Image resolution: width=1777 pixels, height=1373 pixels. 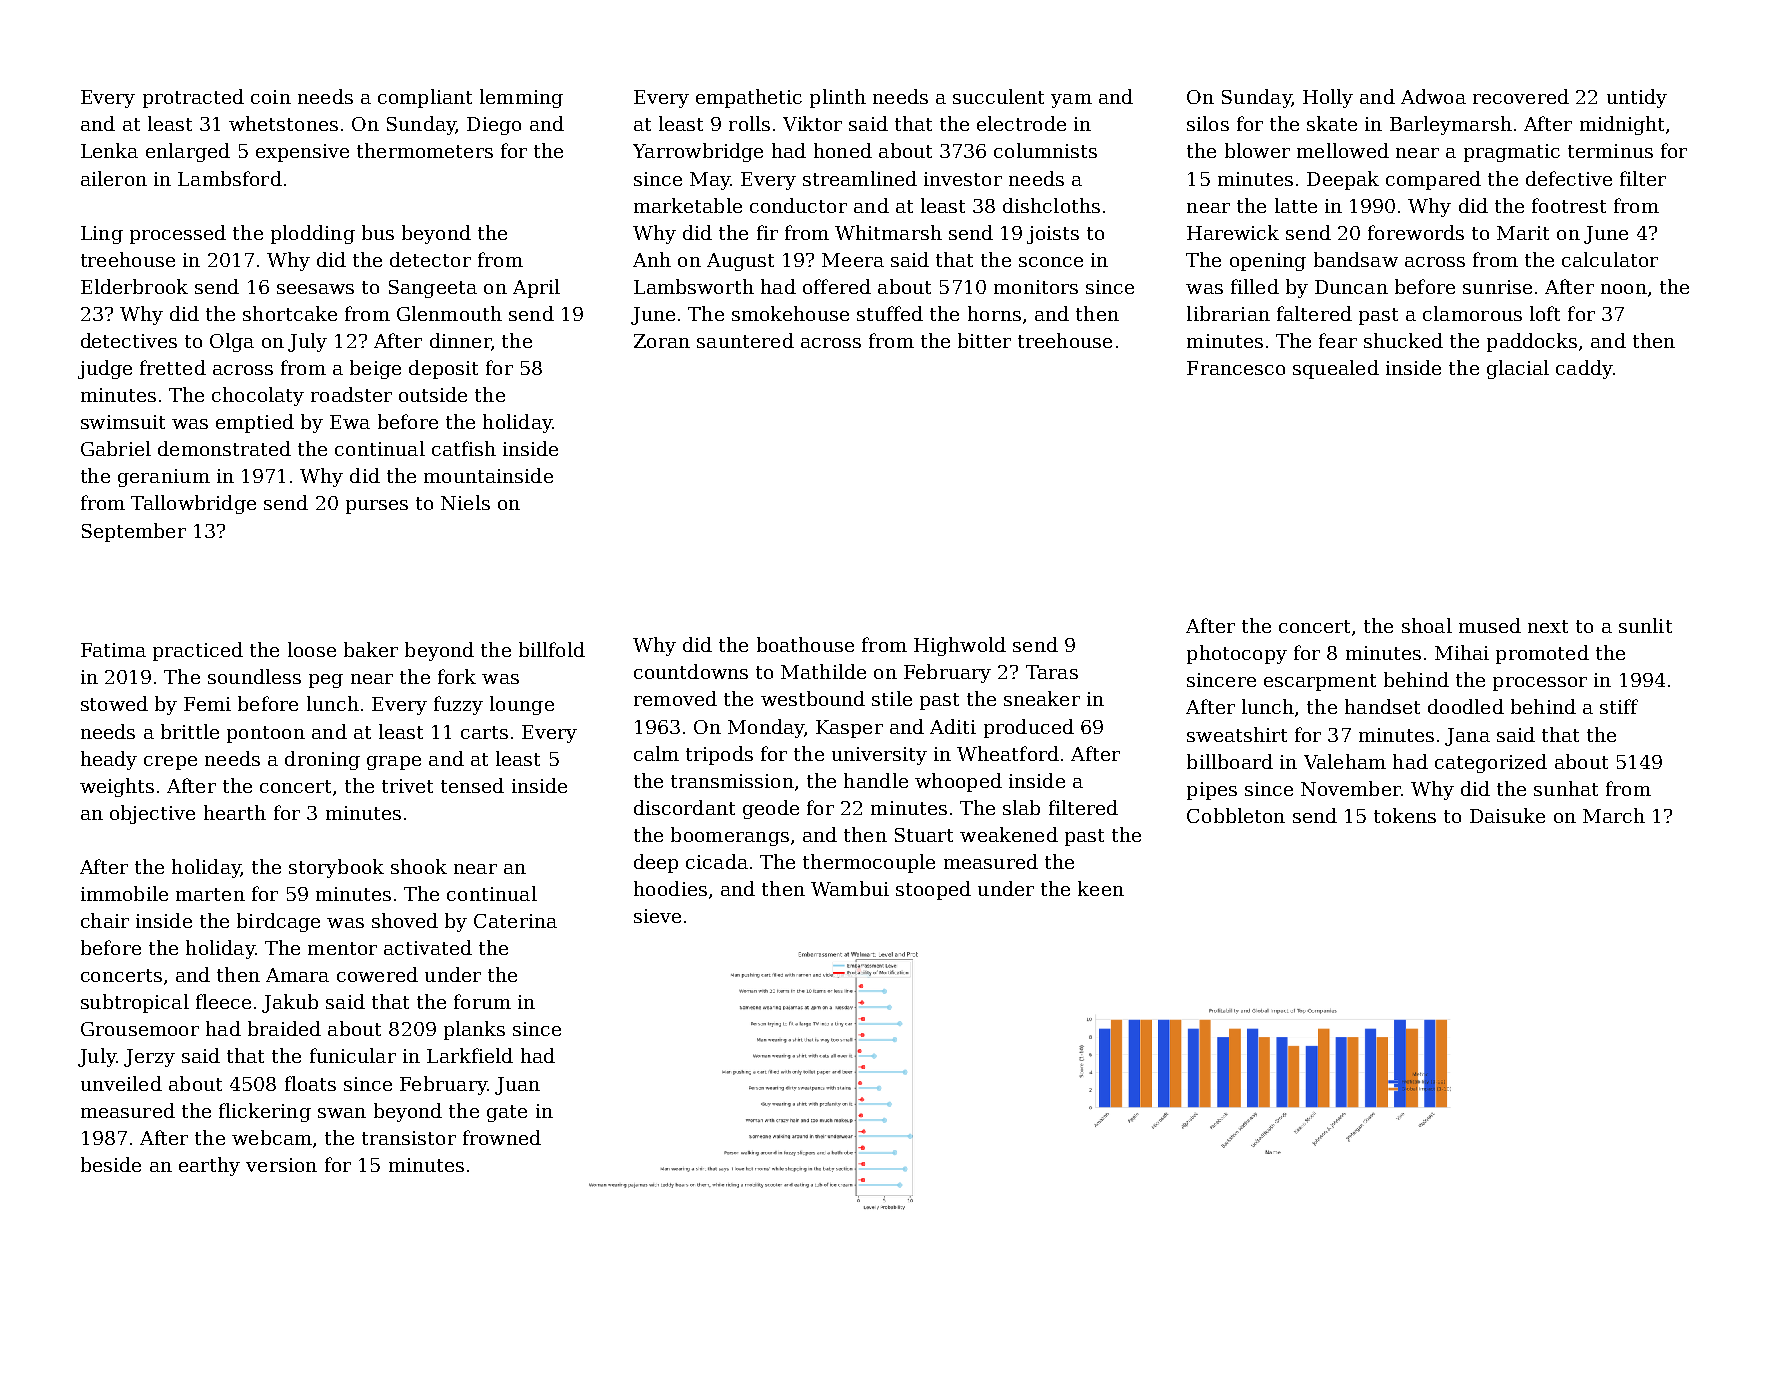 What do you see at coordinates (876, 780) in the document?
I see `handle` at bounding box center [876, 780].
